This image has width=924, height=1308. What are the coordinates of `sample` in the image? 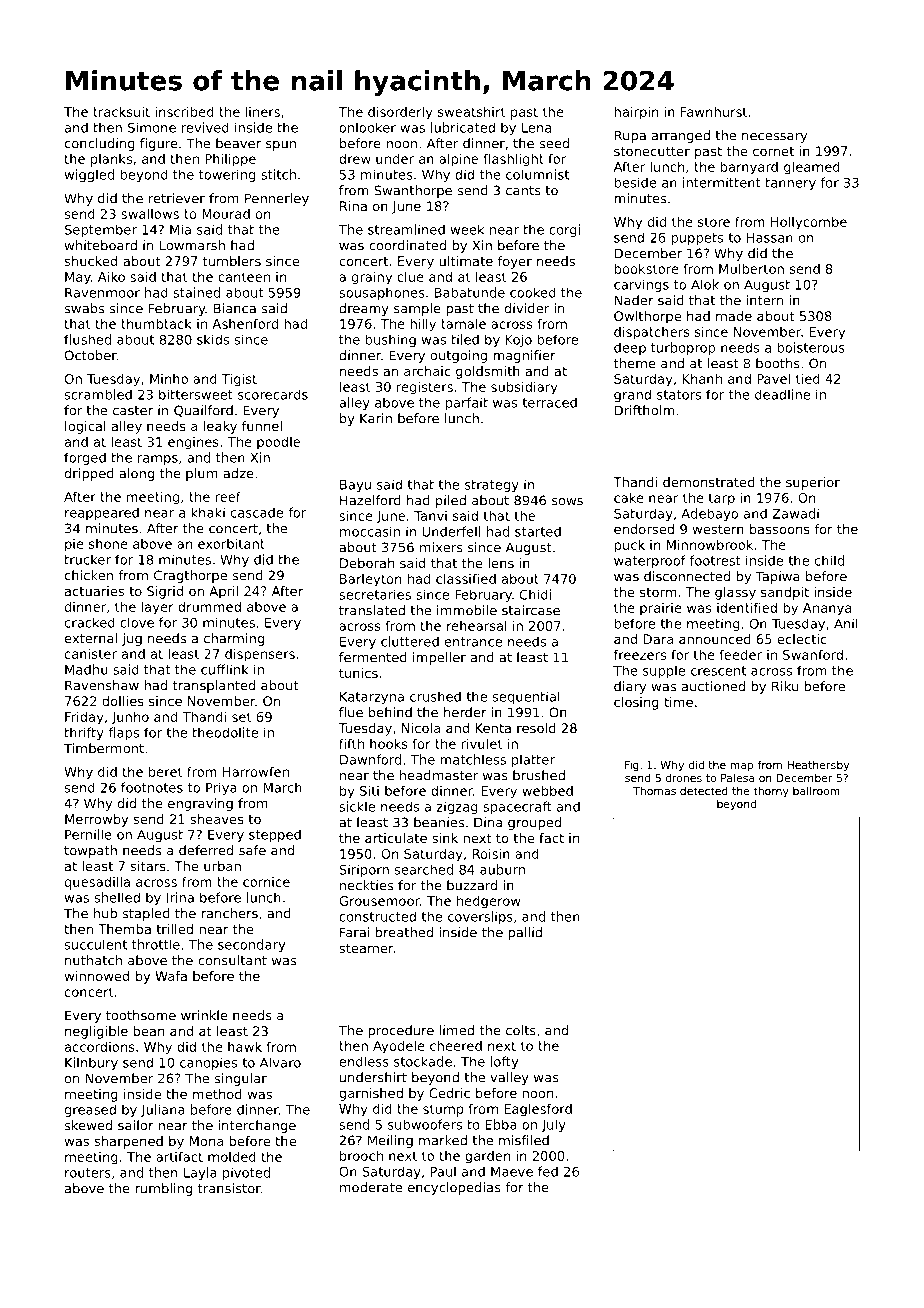 It's located at (417, 309).
